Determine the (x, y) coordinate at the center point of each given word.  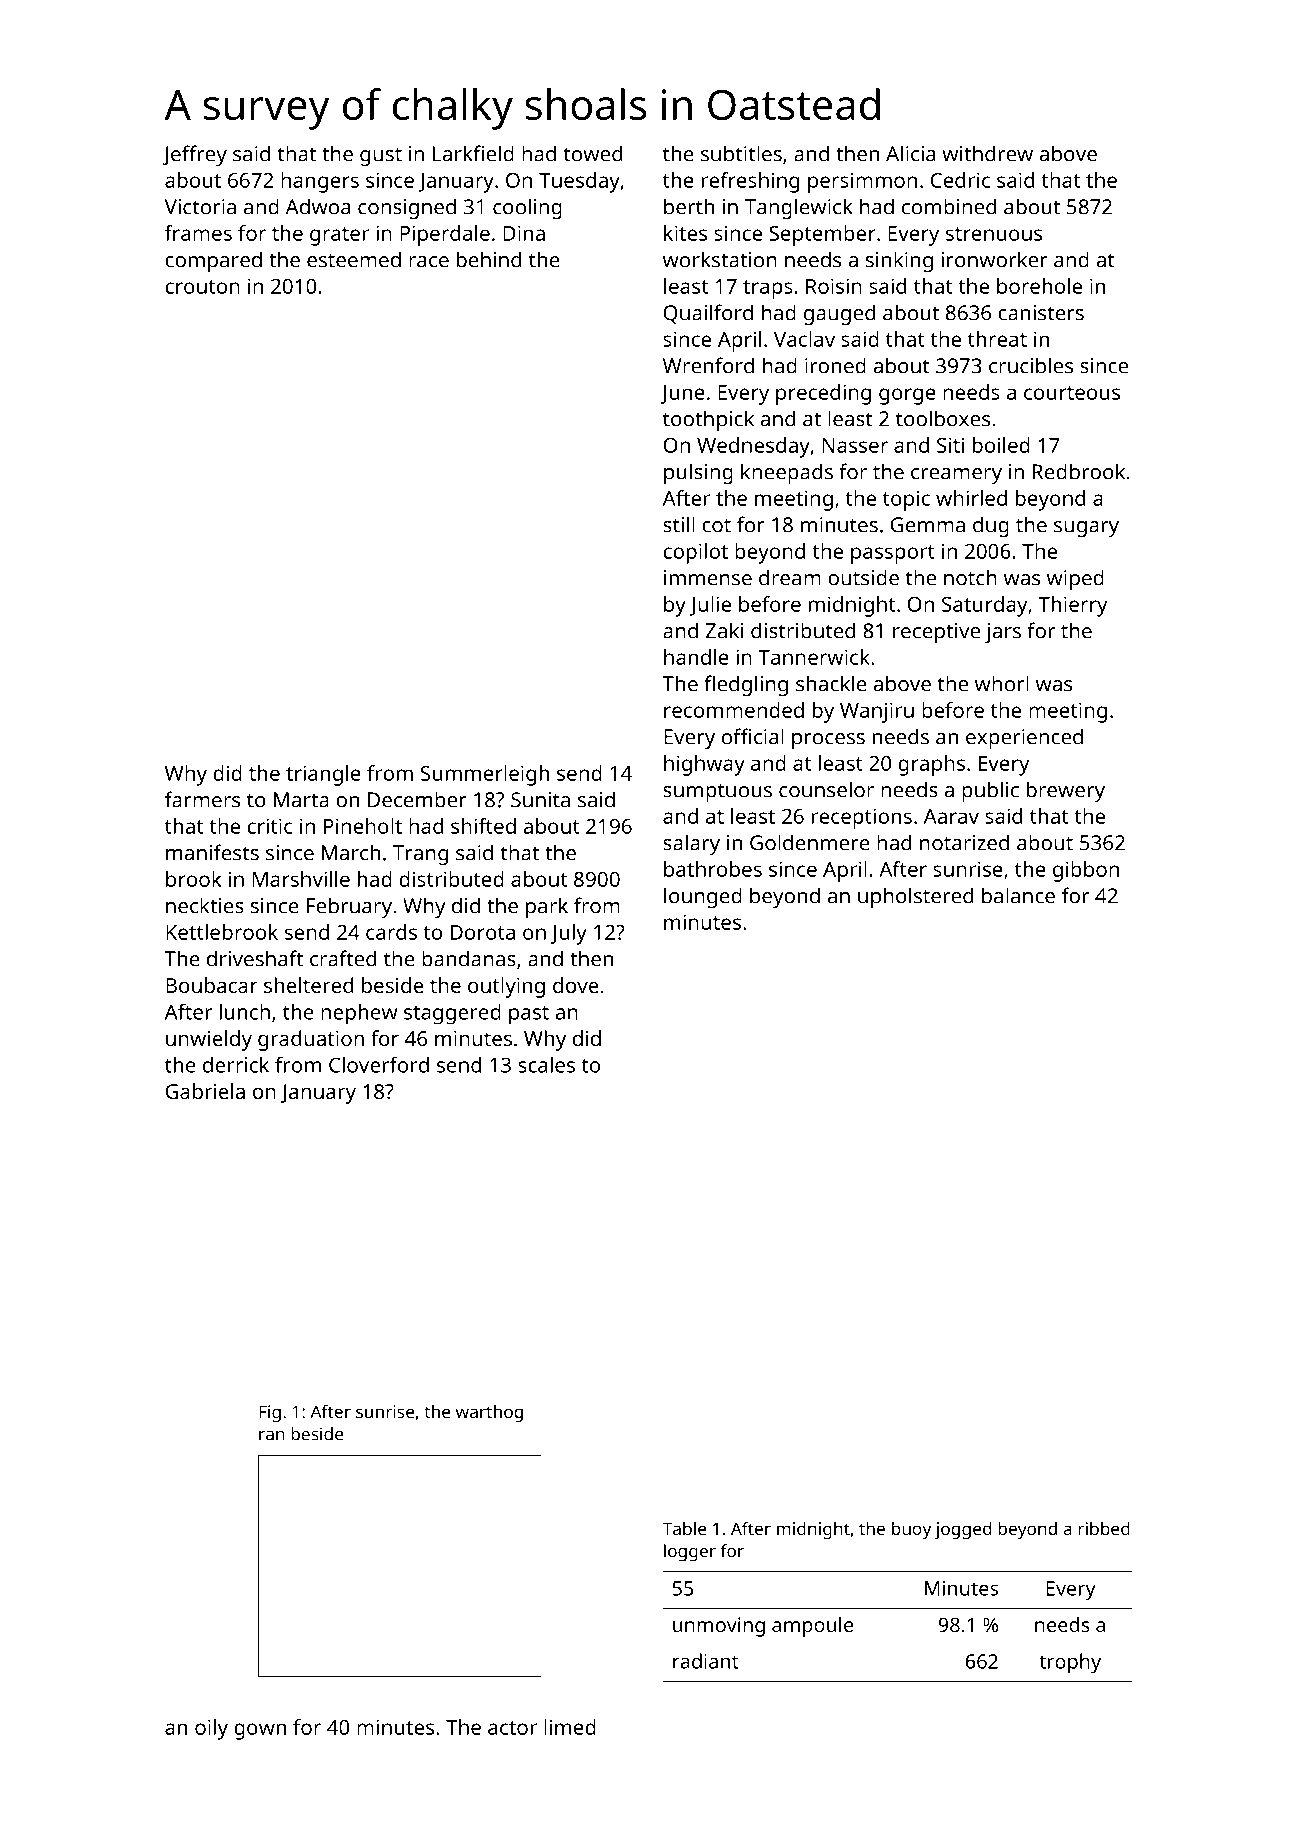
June (683, 394)
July (569, 934)
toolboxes (943, 418)
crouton (202, 287)
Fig (270, 1413)
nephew (359, 1014)
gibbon (1086, 871)
